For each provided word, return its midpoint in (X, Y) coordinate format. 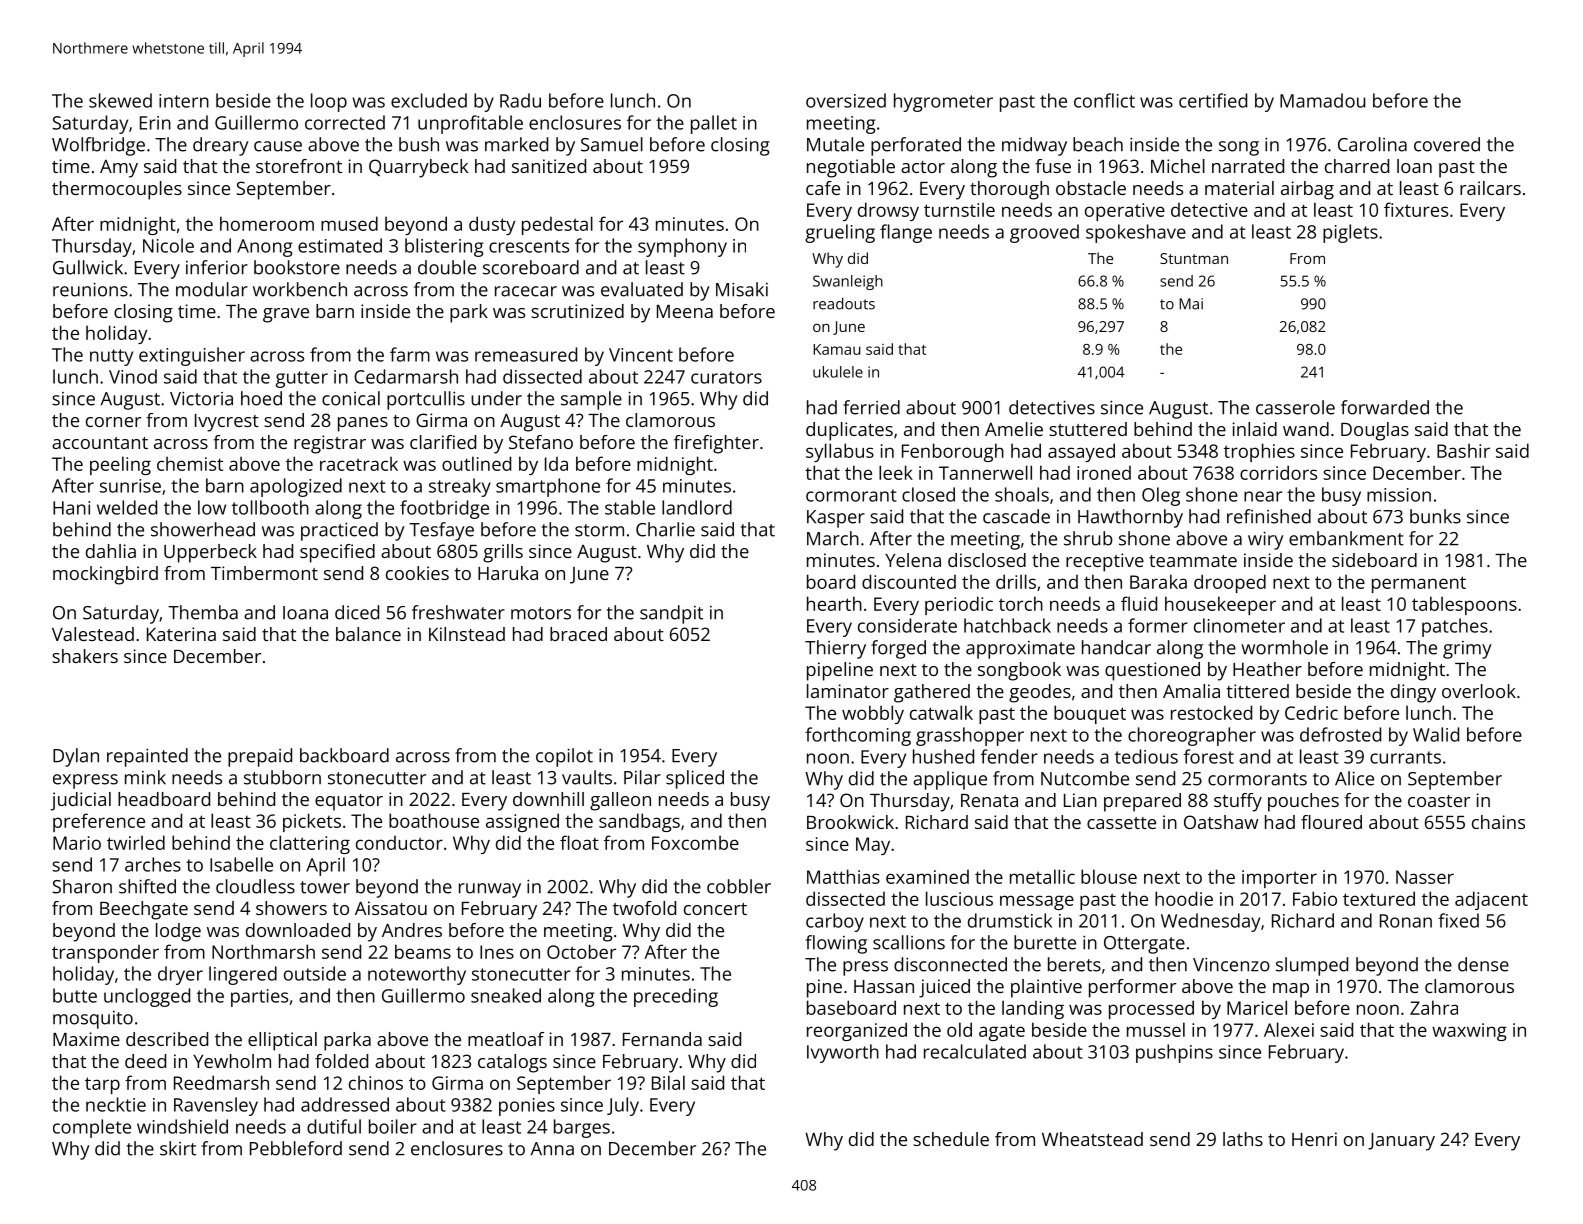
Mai (1191, 304)
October (581, 951)
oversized (846, 100)
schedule (951, 1139)
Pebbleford (296, 1148)
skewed (120, 100)
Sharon (82, 886)
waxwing (1469, 1032)
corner (113, 422)
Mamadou (1323, 100)
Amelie (1014, 429)
